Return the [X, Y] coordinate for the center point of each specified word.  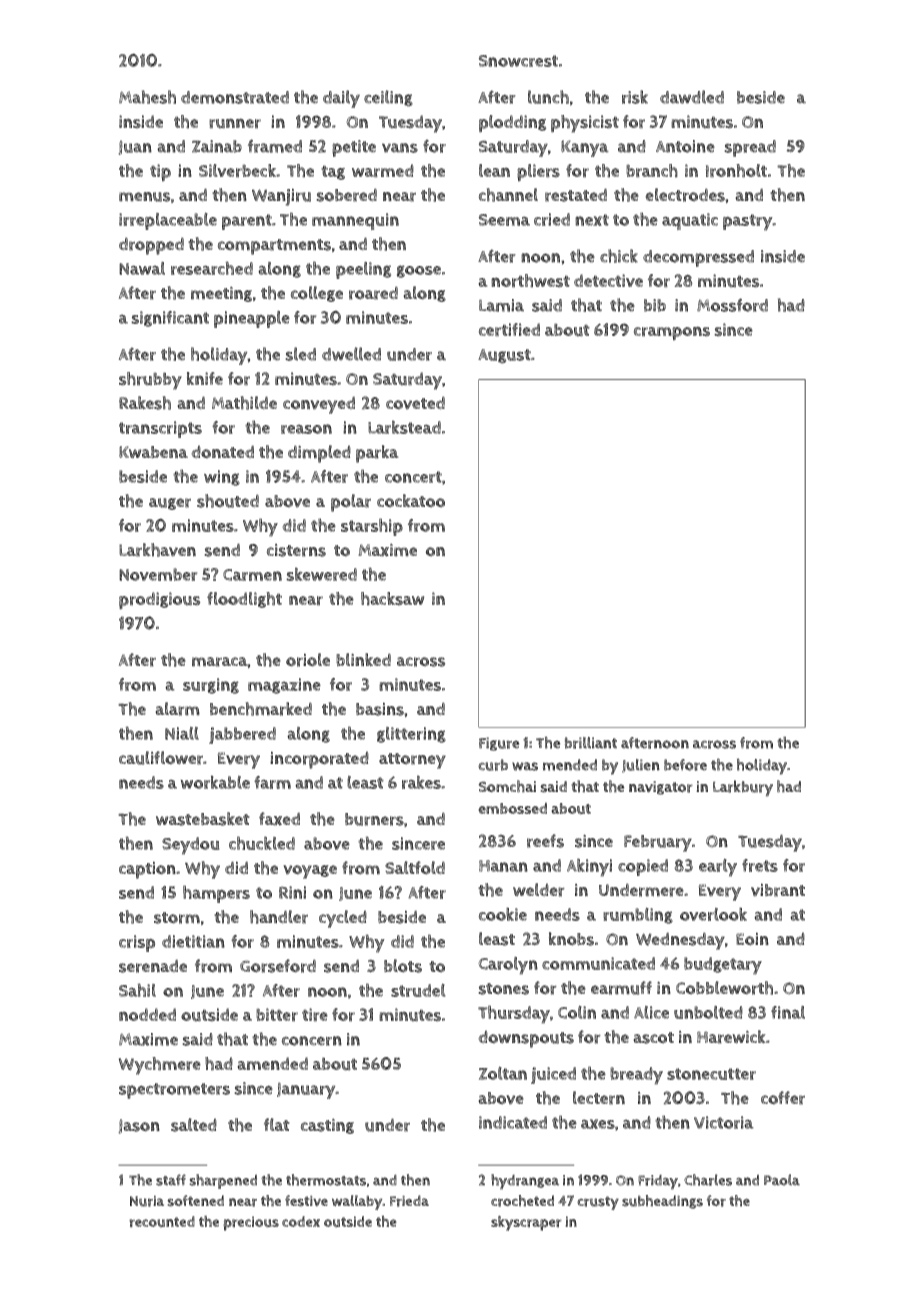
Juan [135, 147]
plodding [512, 124]
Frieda [409, 1201]
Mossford [732, 305]
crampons [672, 333]
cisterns [296, 550]
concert [413, 477]
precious [251, 1223]
